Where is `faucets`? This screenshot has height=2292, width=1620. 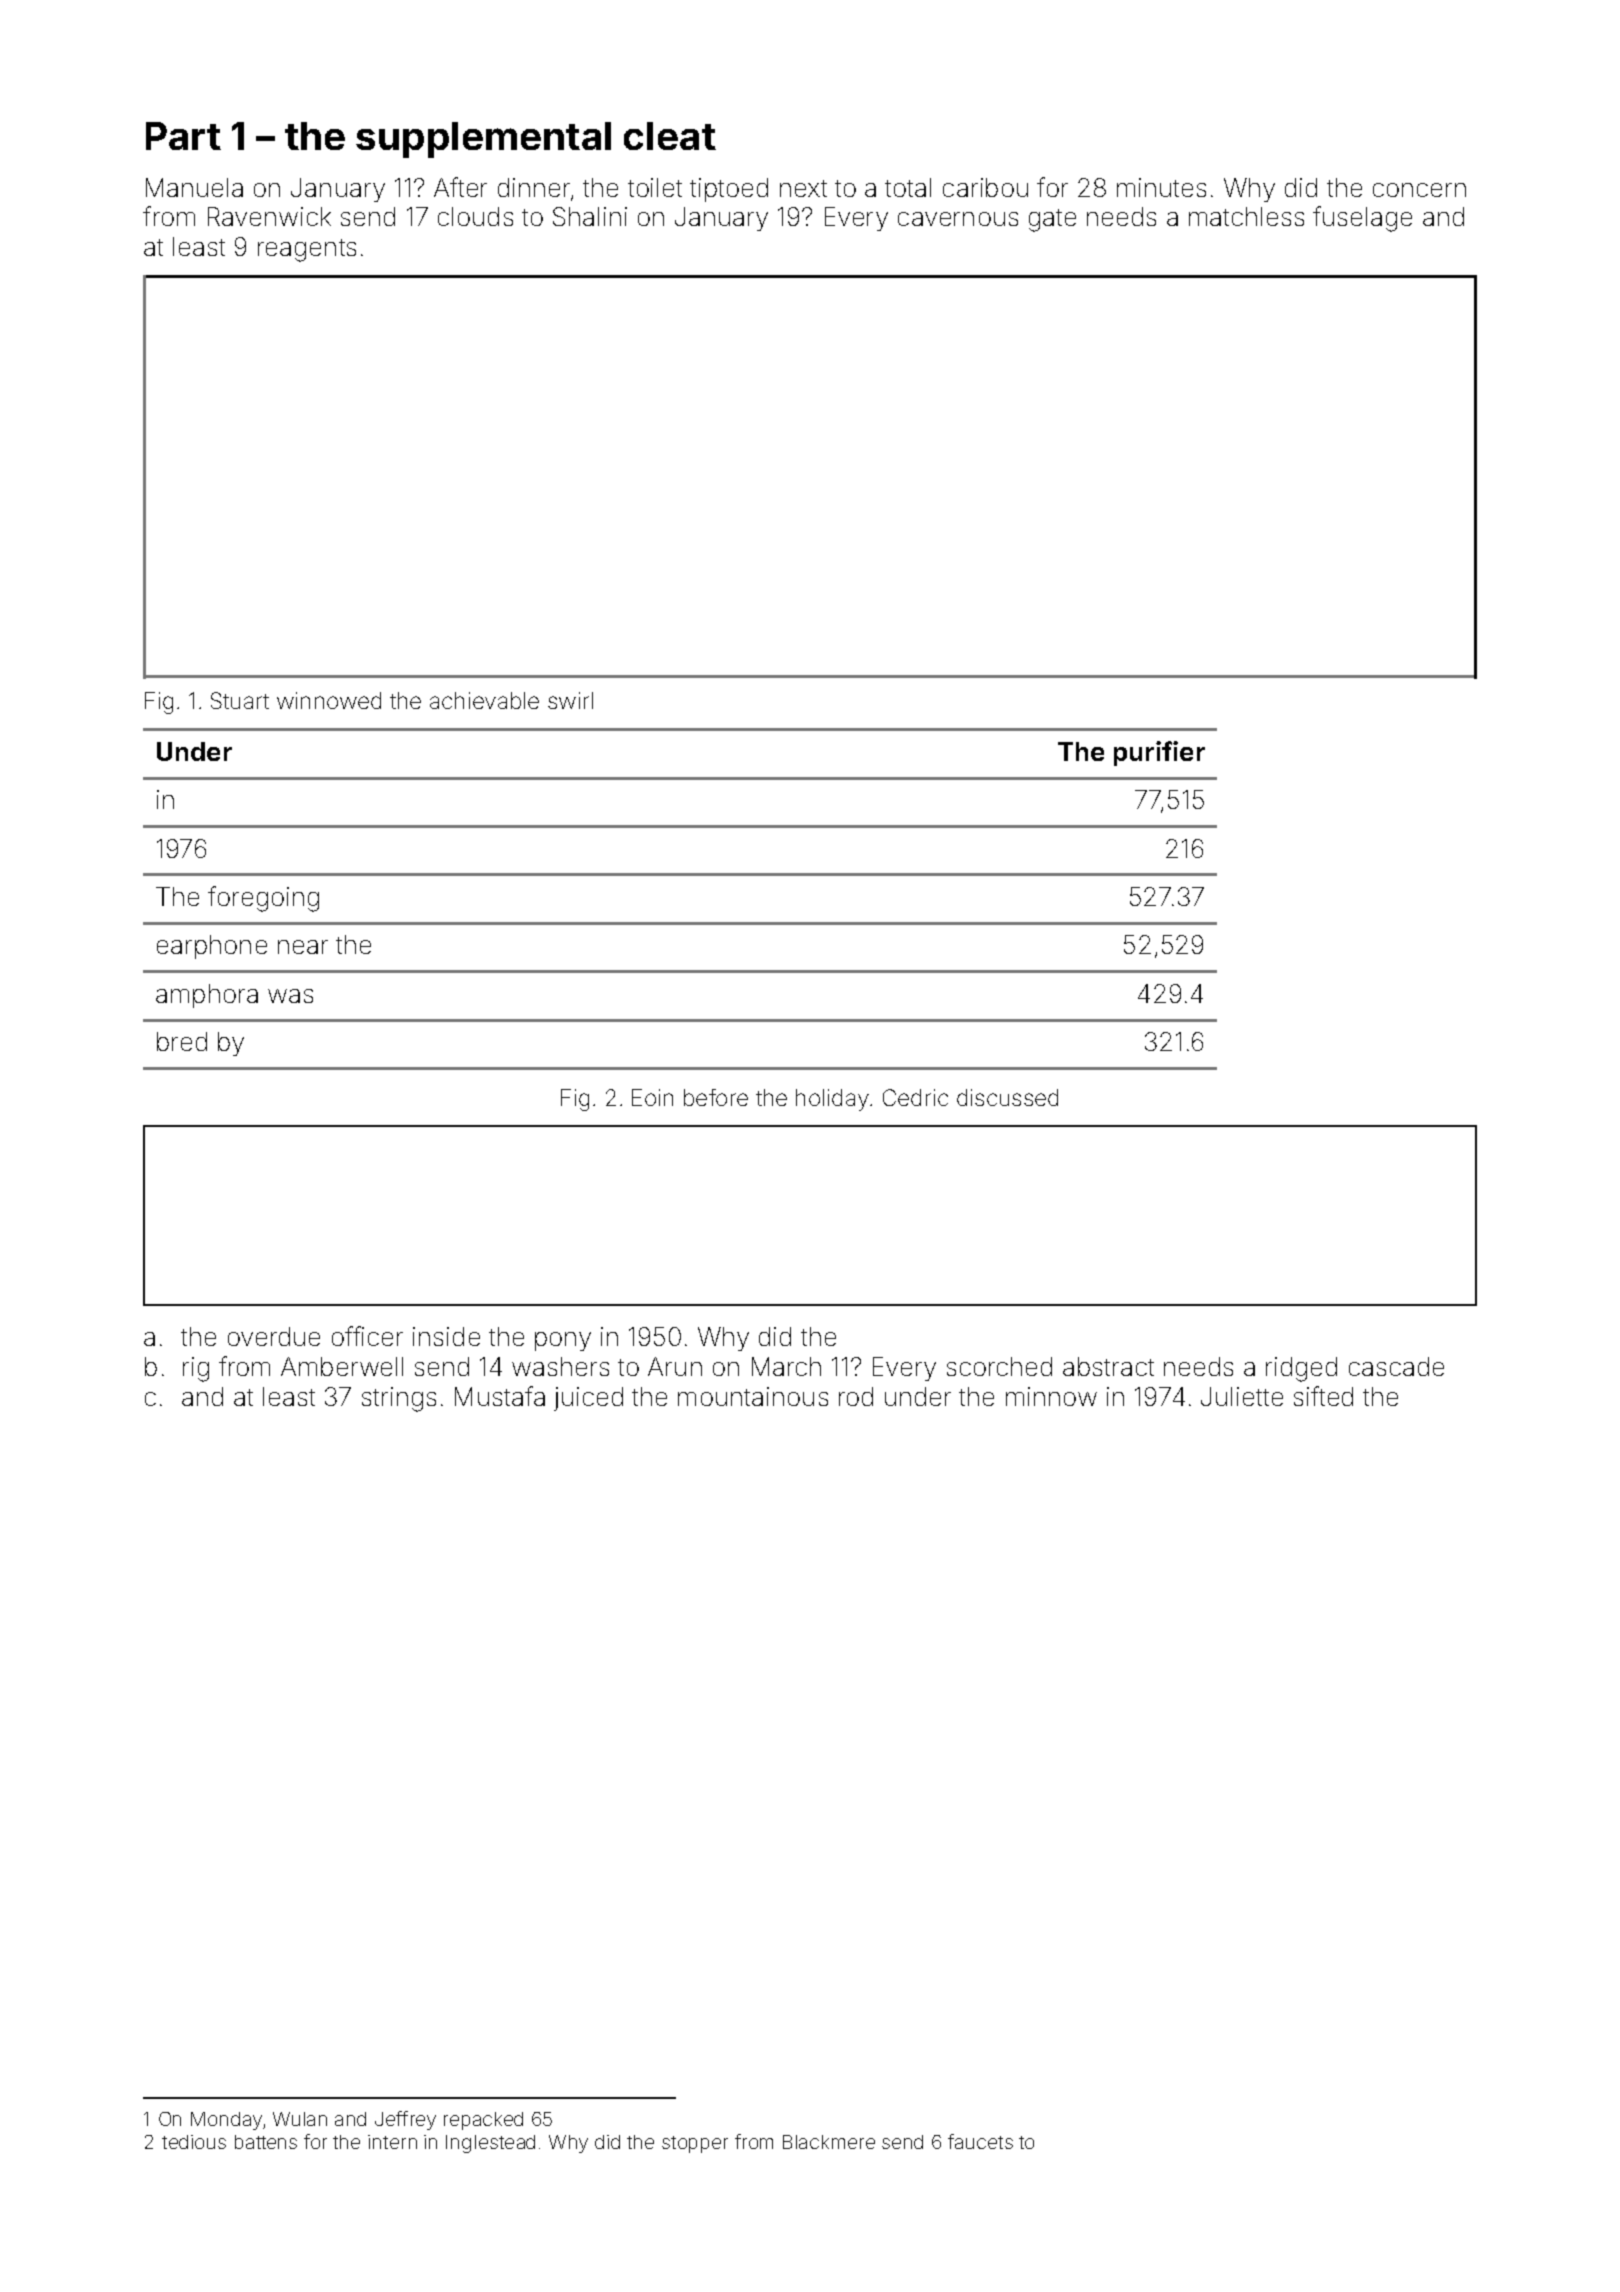 faucets is located at coordinates (980, 2141).
